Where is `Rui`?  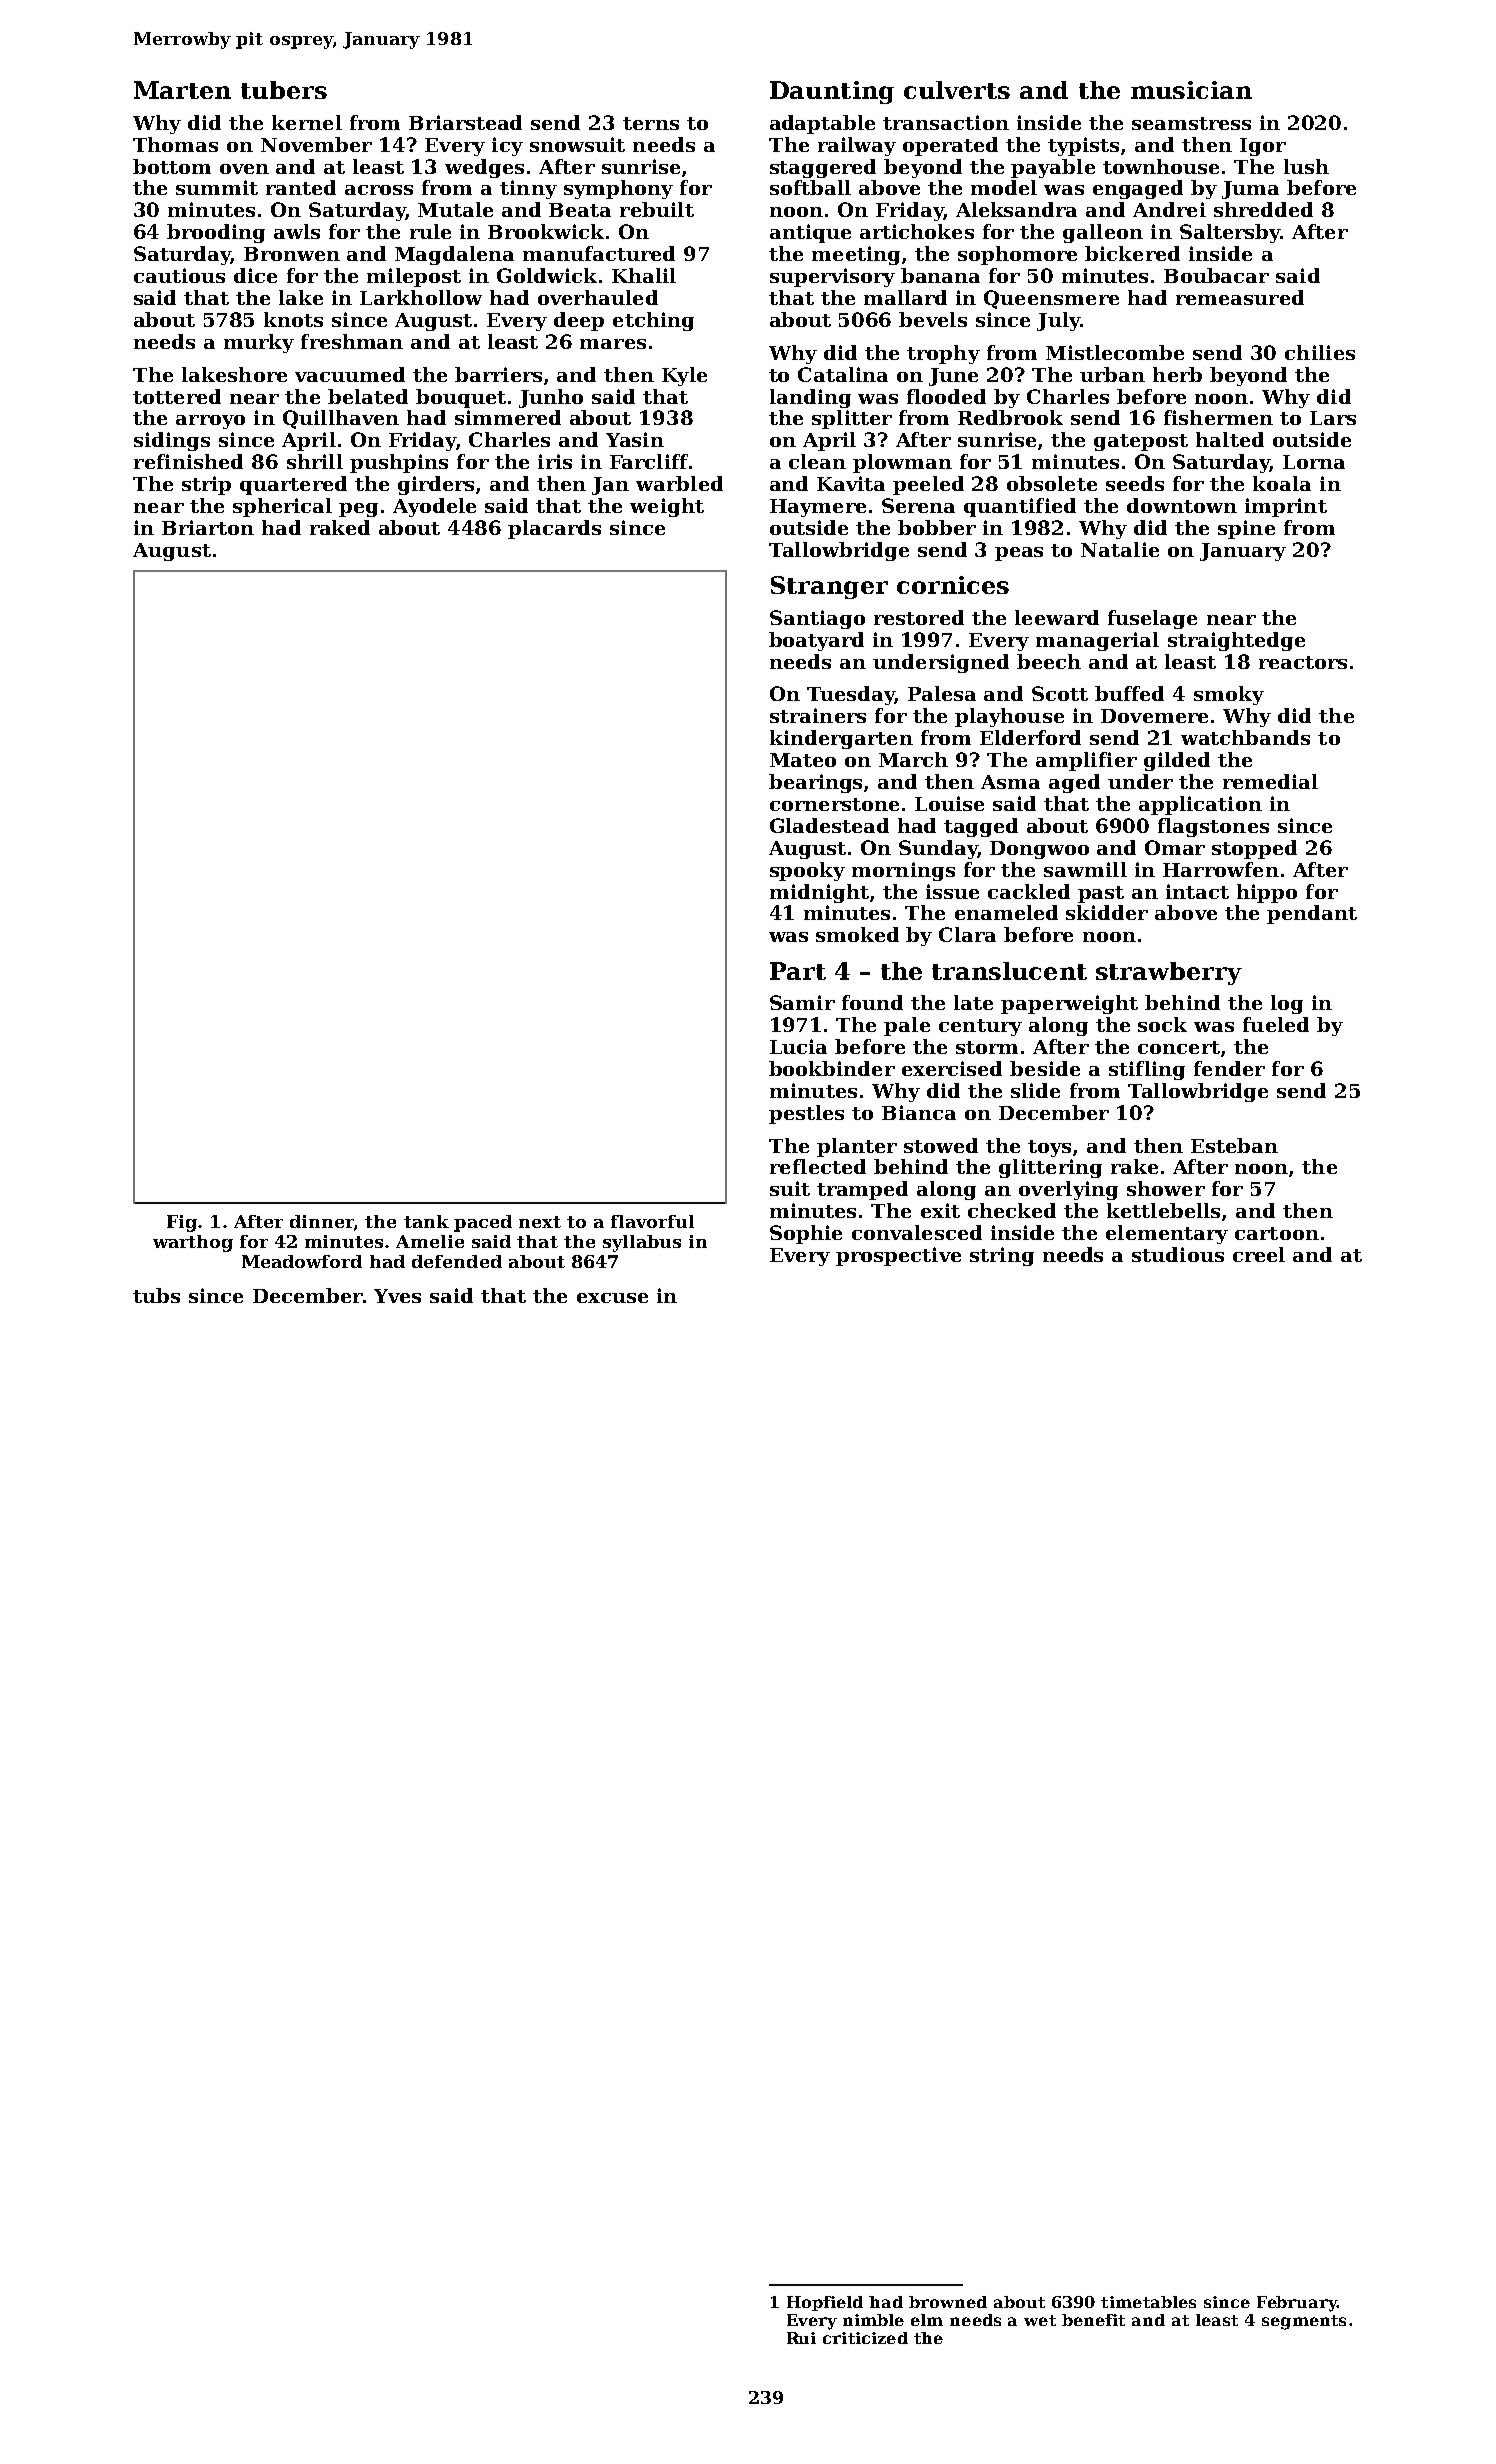 Rui is located at coordinates (801, 2338).
